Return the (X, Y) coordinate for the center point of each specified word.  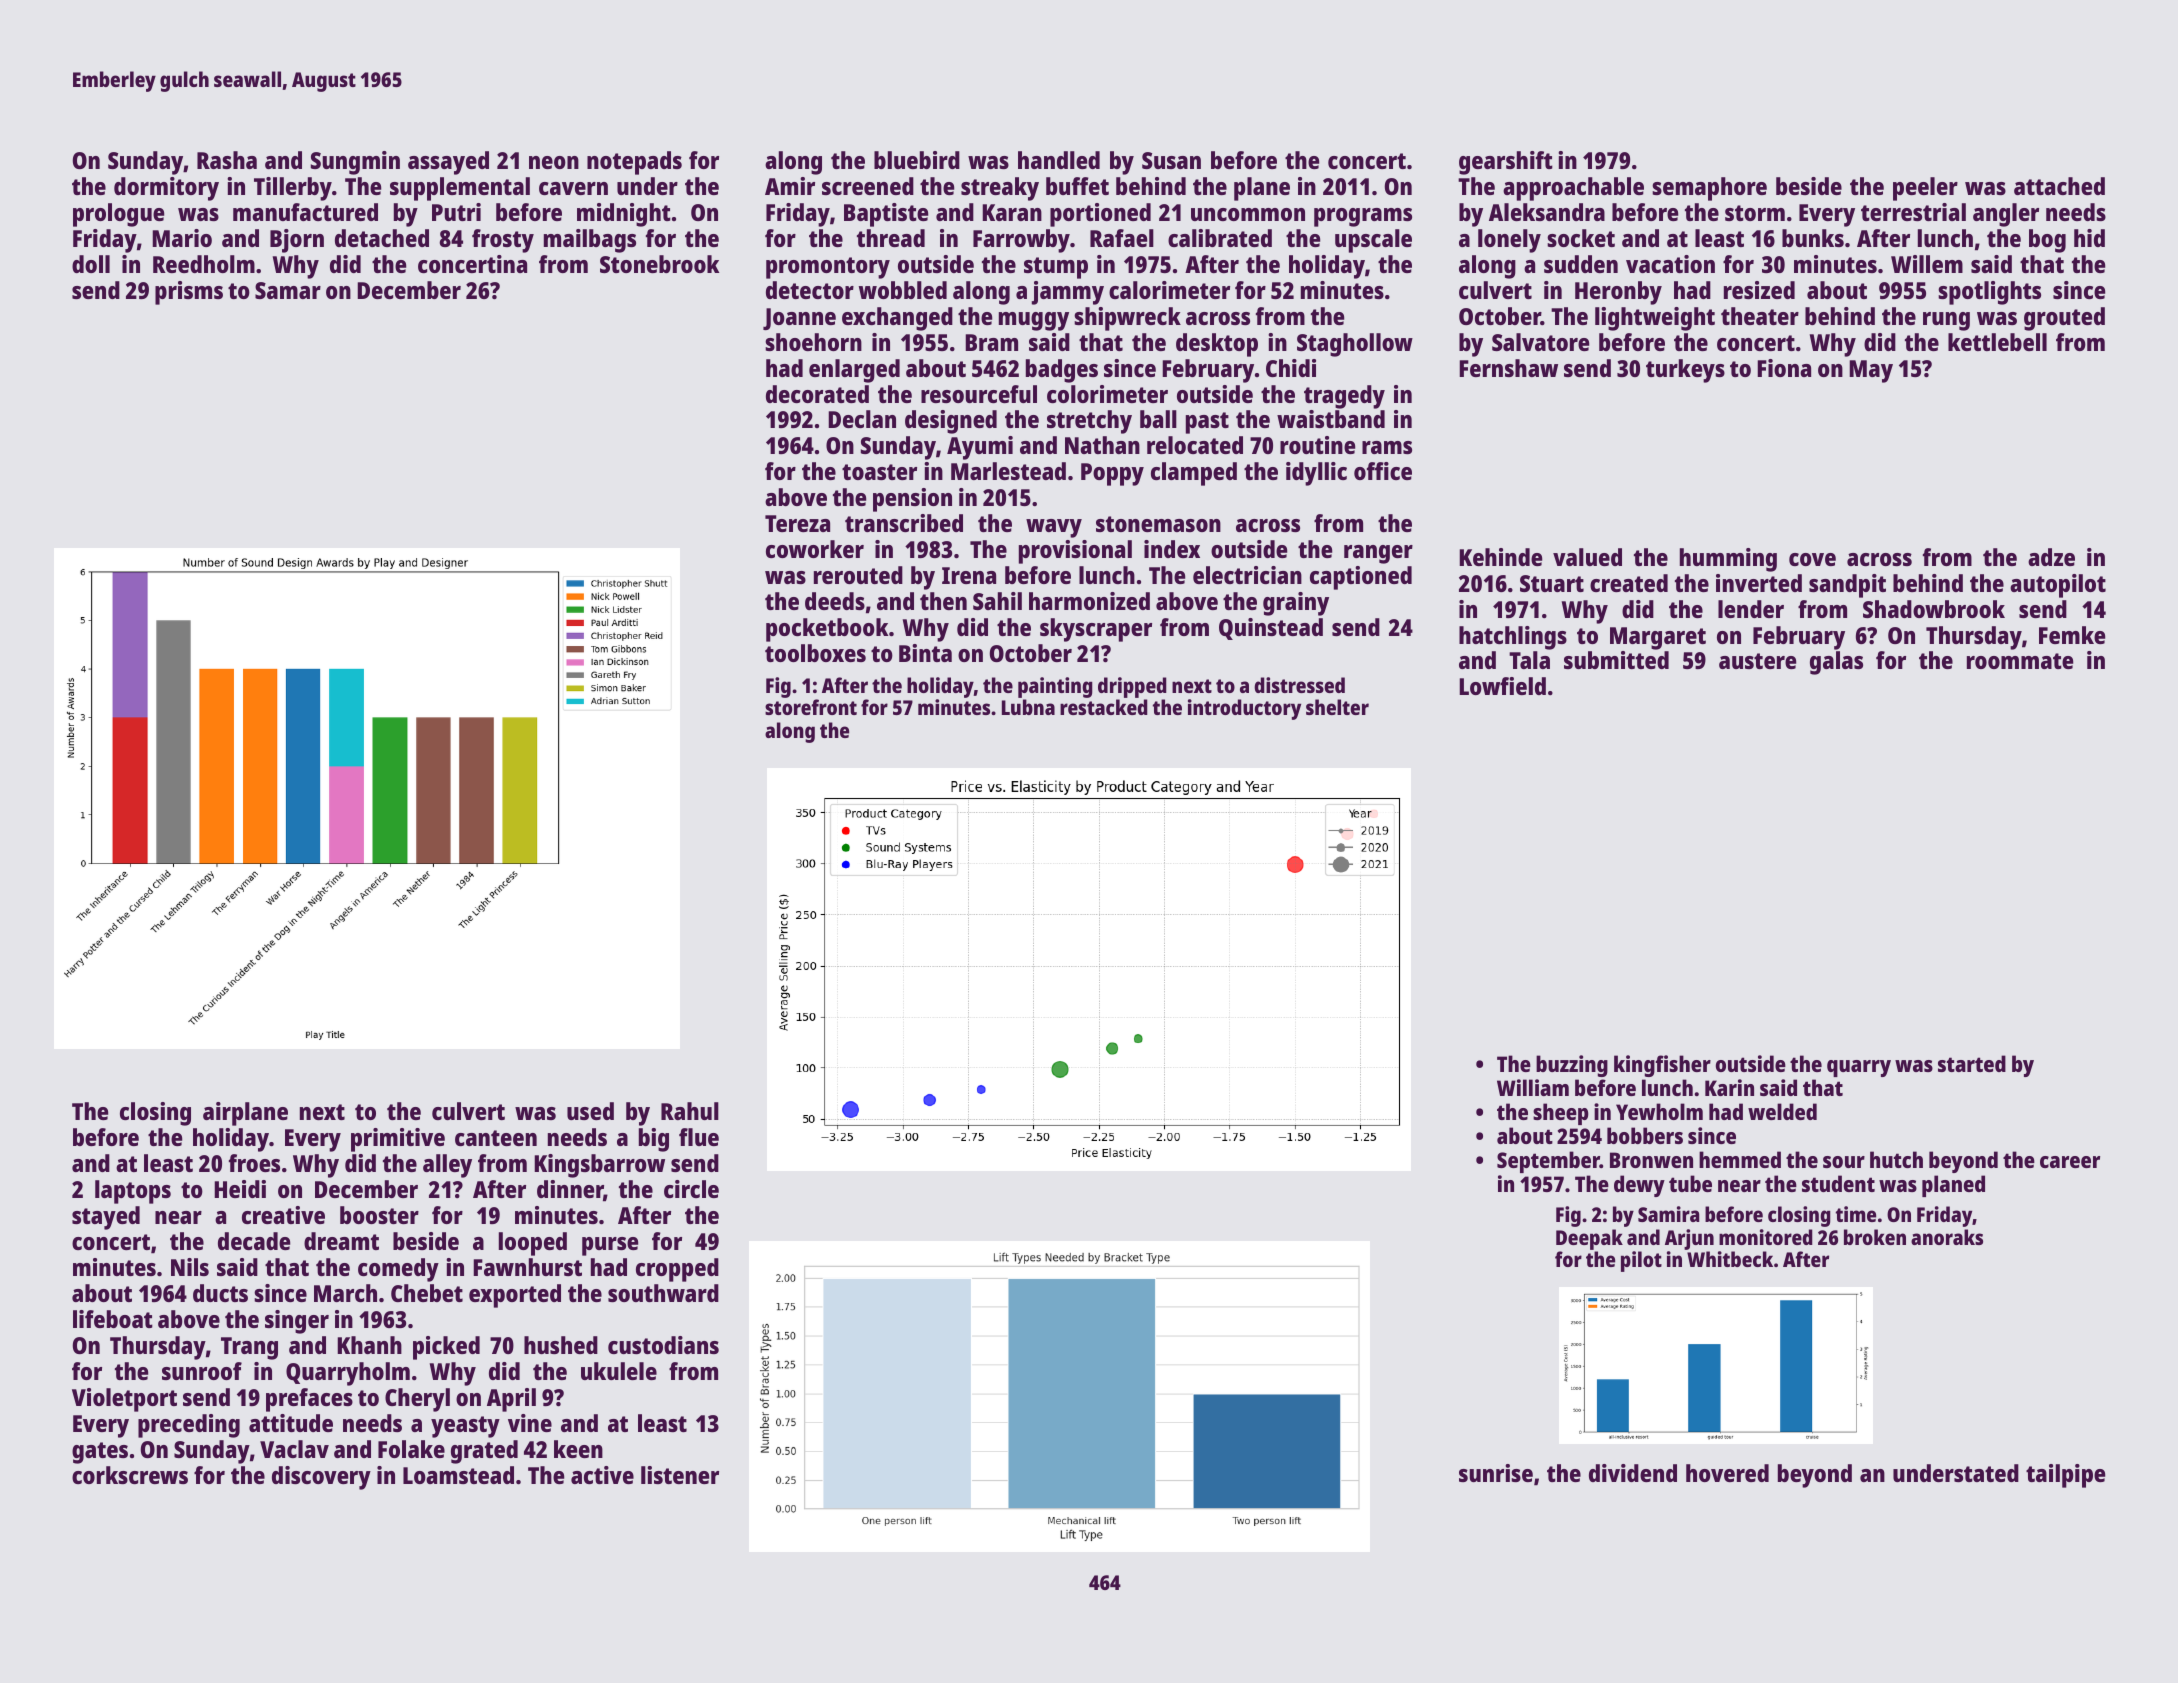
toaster (879, 472)
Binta (925, 653)
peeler (1925, 189)
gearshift (1506, 163)
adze (2051, 557)
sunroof (202, 1371)
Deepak (1589, 1239)
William (1533, 1087)
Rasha (227, 160)
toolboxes (815, 653)
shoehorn (813, 342)
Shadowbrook (1934, 609)
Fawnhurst (527, 1267)
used (590, 1111)
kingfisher (1662, 1066)
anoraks (1947, 1237)
